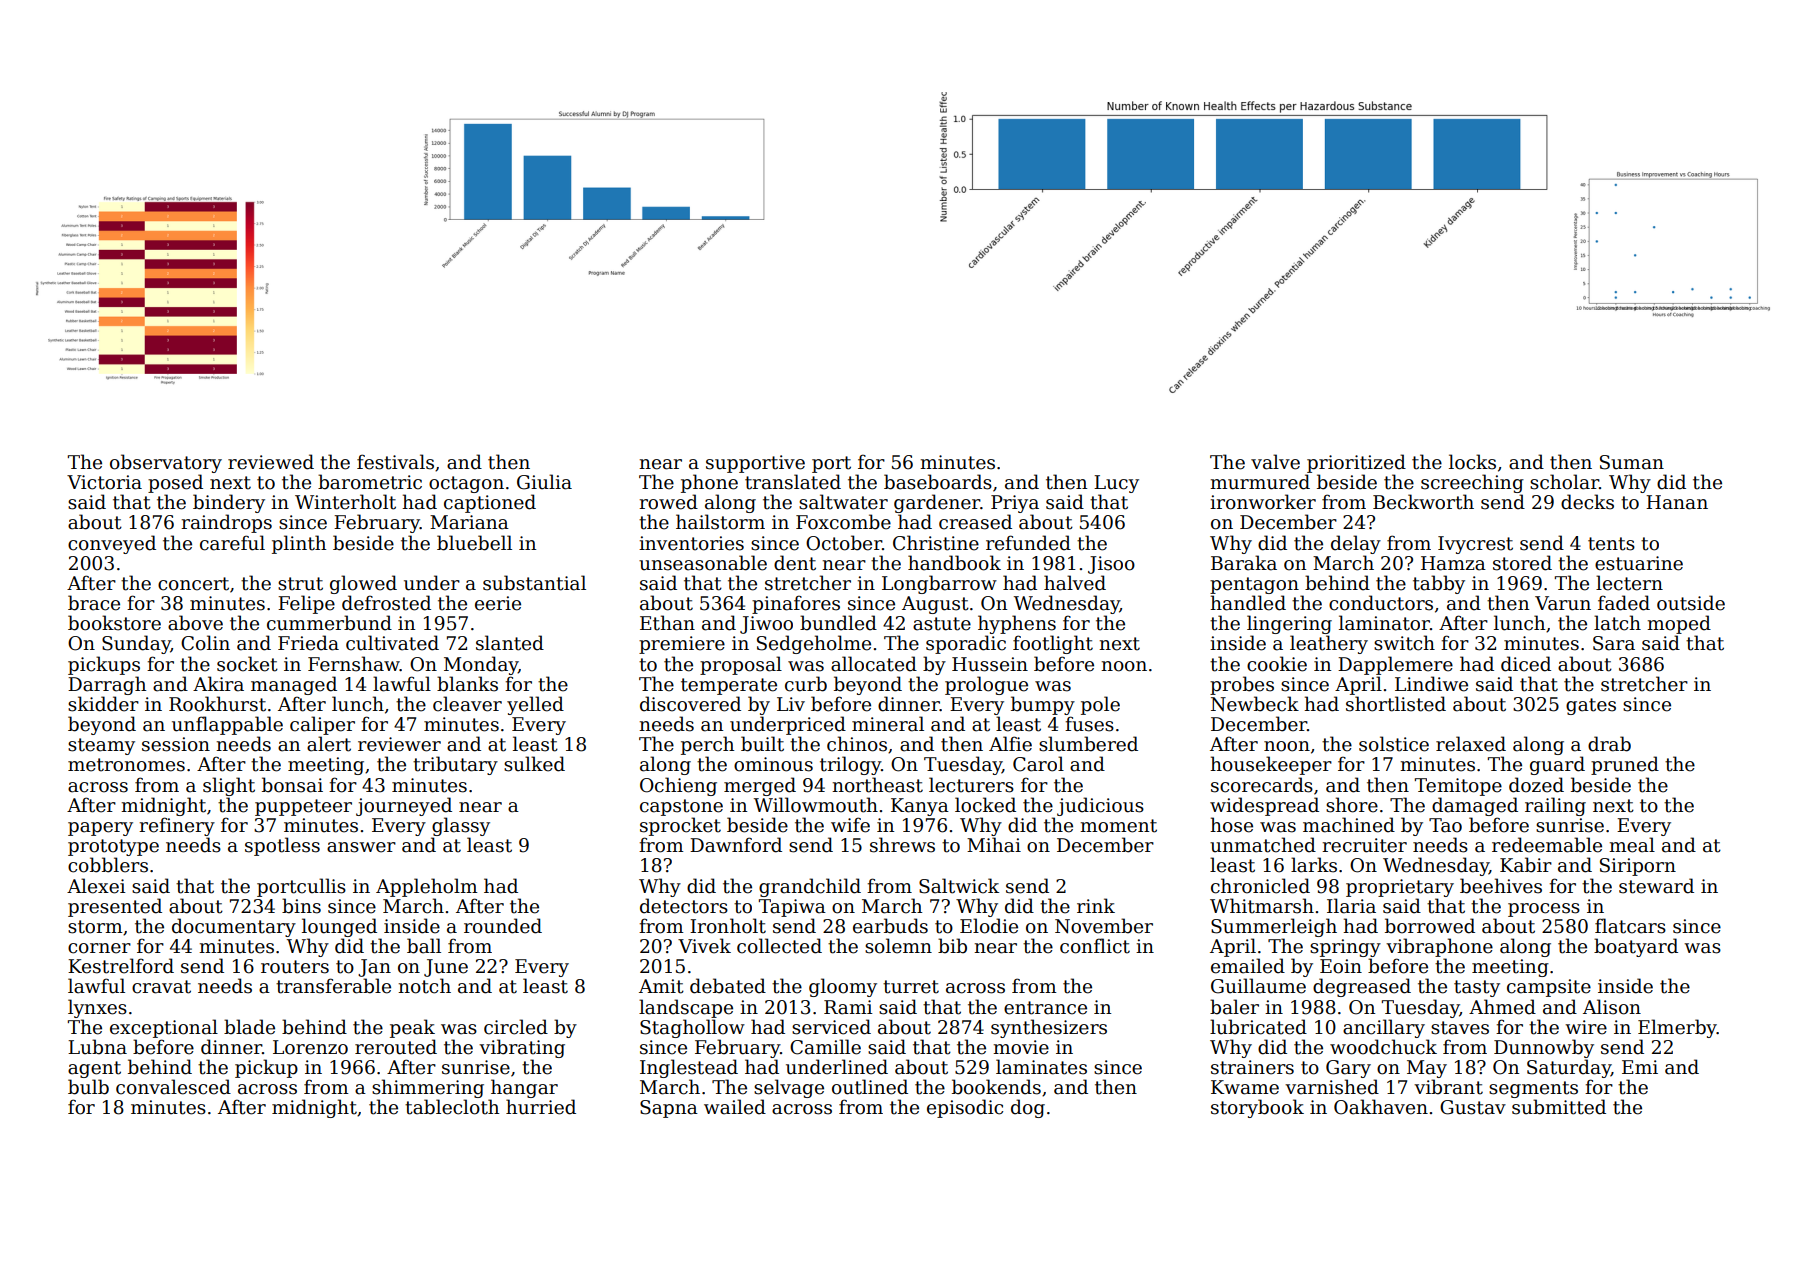  Describe the element at coordinates (1625, 765) in the screenshot. I see `pruned` at that location.
